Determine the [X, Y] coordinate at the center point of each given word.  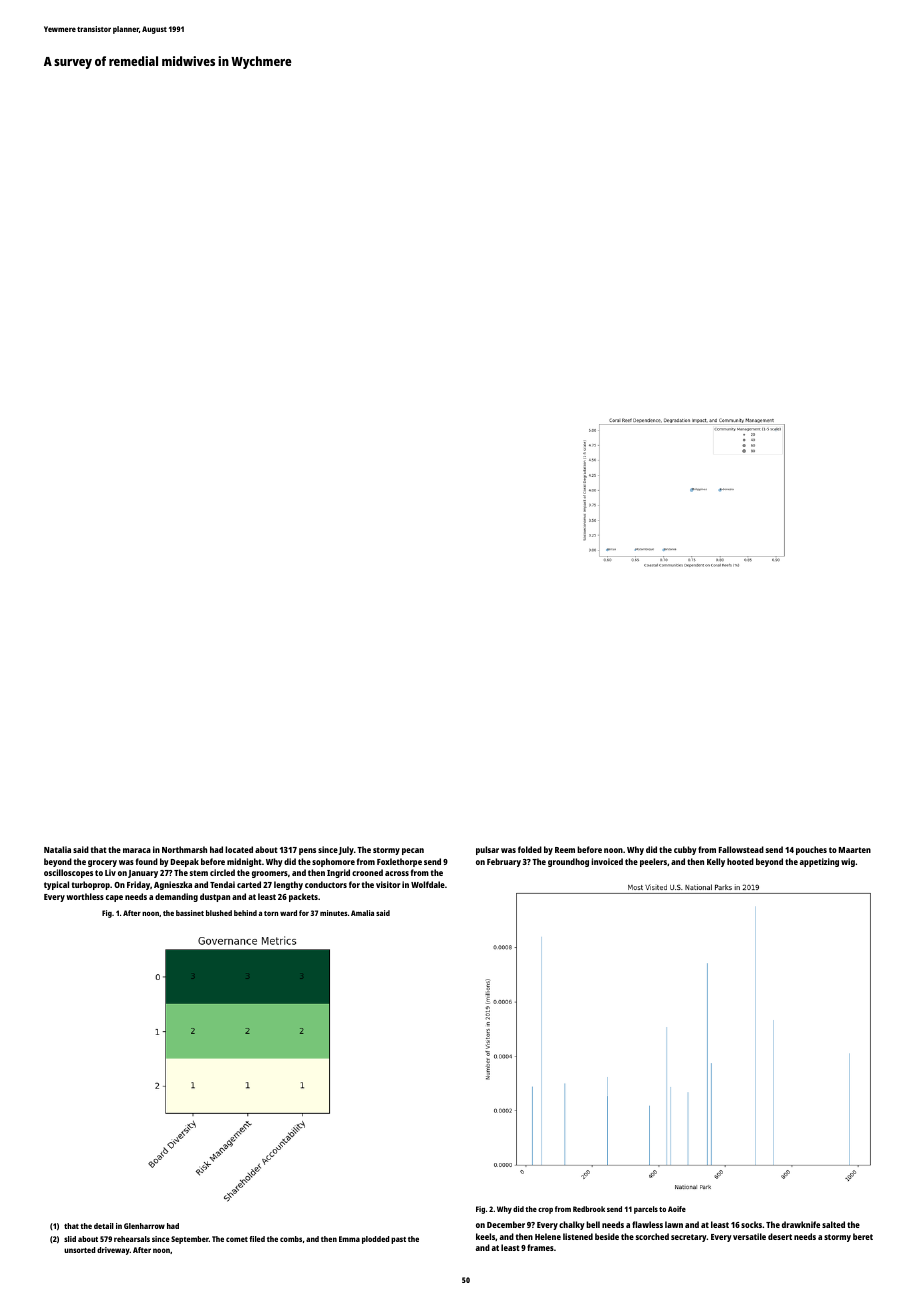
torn [271, 913]
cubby [685, 850]
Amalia [362, 913]
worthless [85, 896]
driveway [113, 1251]
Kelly [716, 862]
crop [545, 1211]
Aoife [677, 1209]
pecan [413, 851]
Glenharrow [144, 1226]
